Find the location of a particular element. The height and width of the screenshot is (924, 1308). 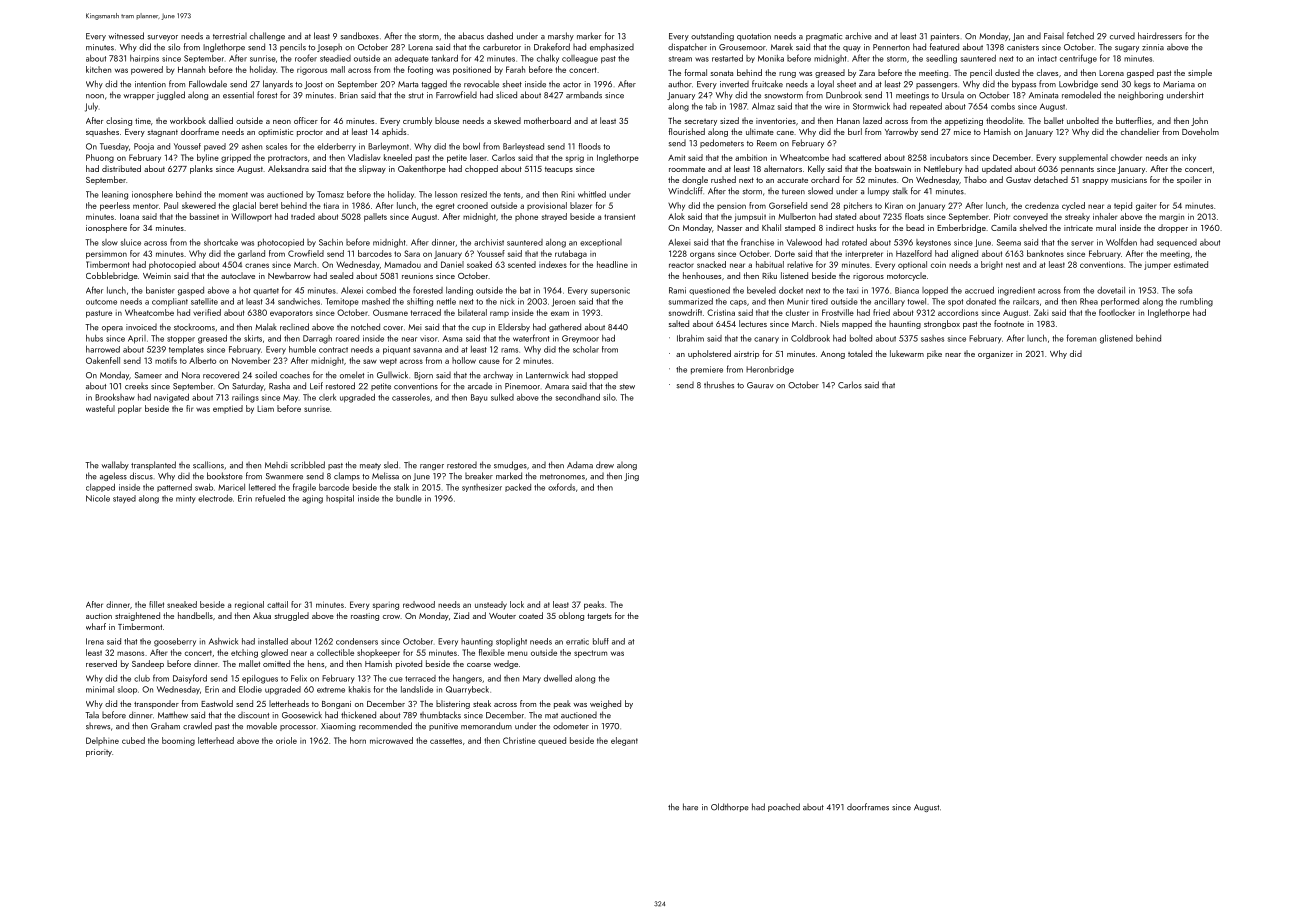

poached is located at coordinates (784, 807).
